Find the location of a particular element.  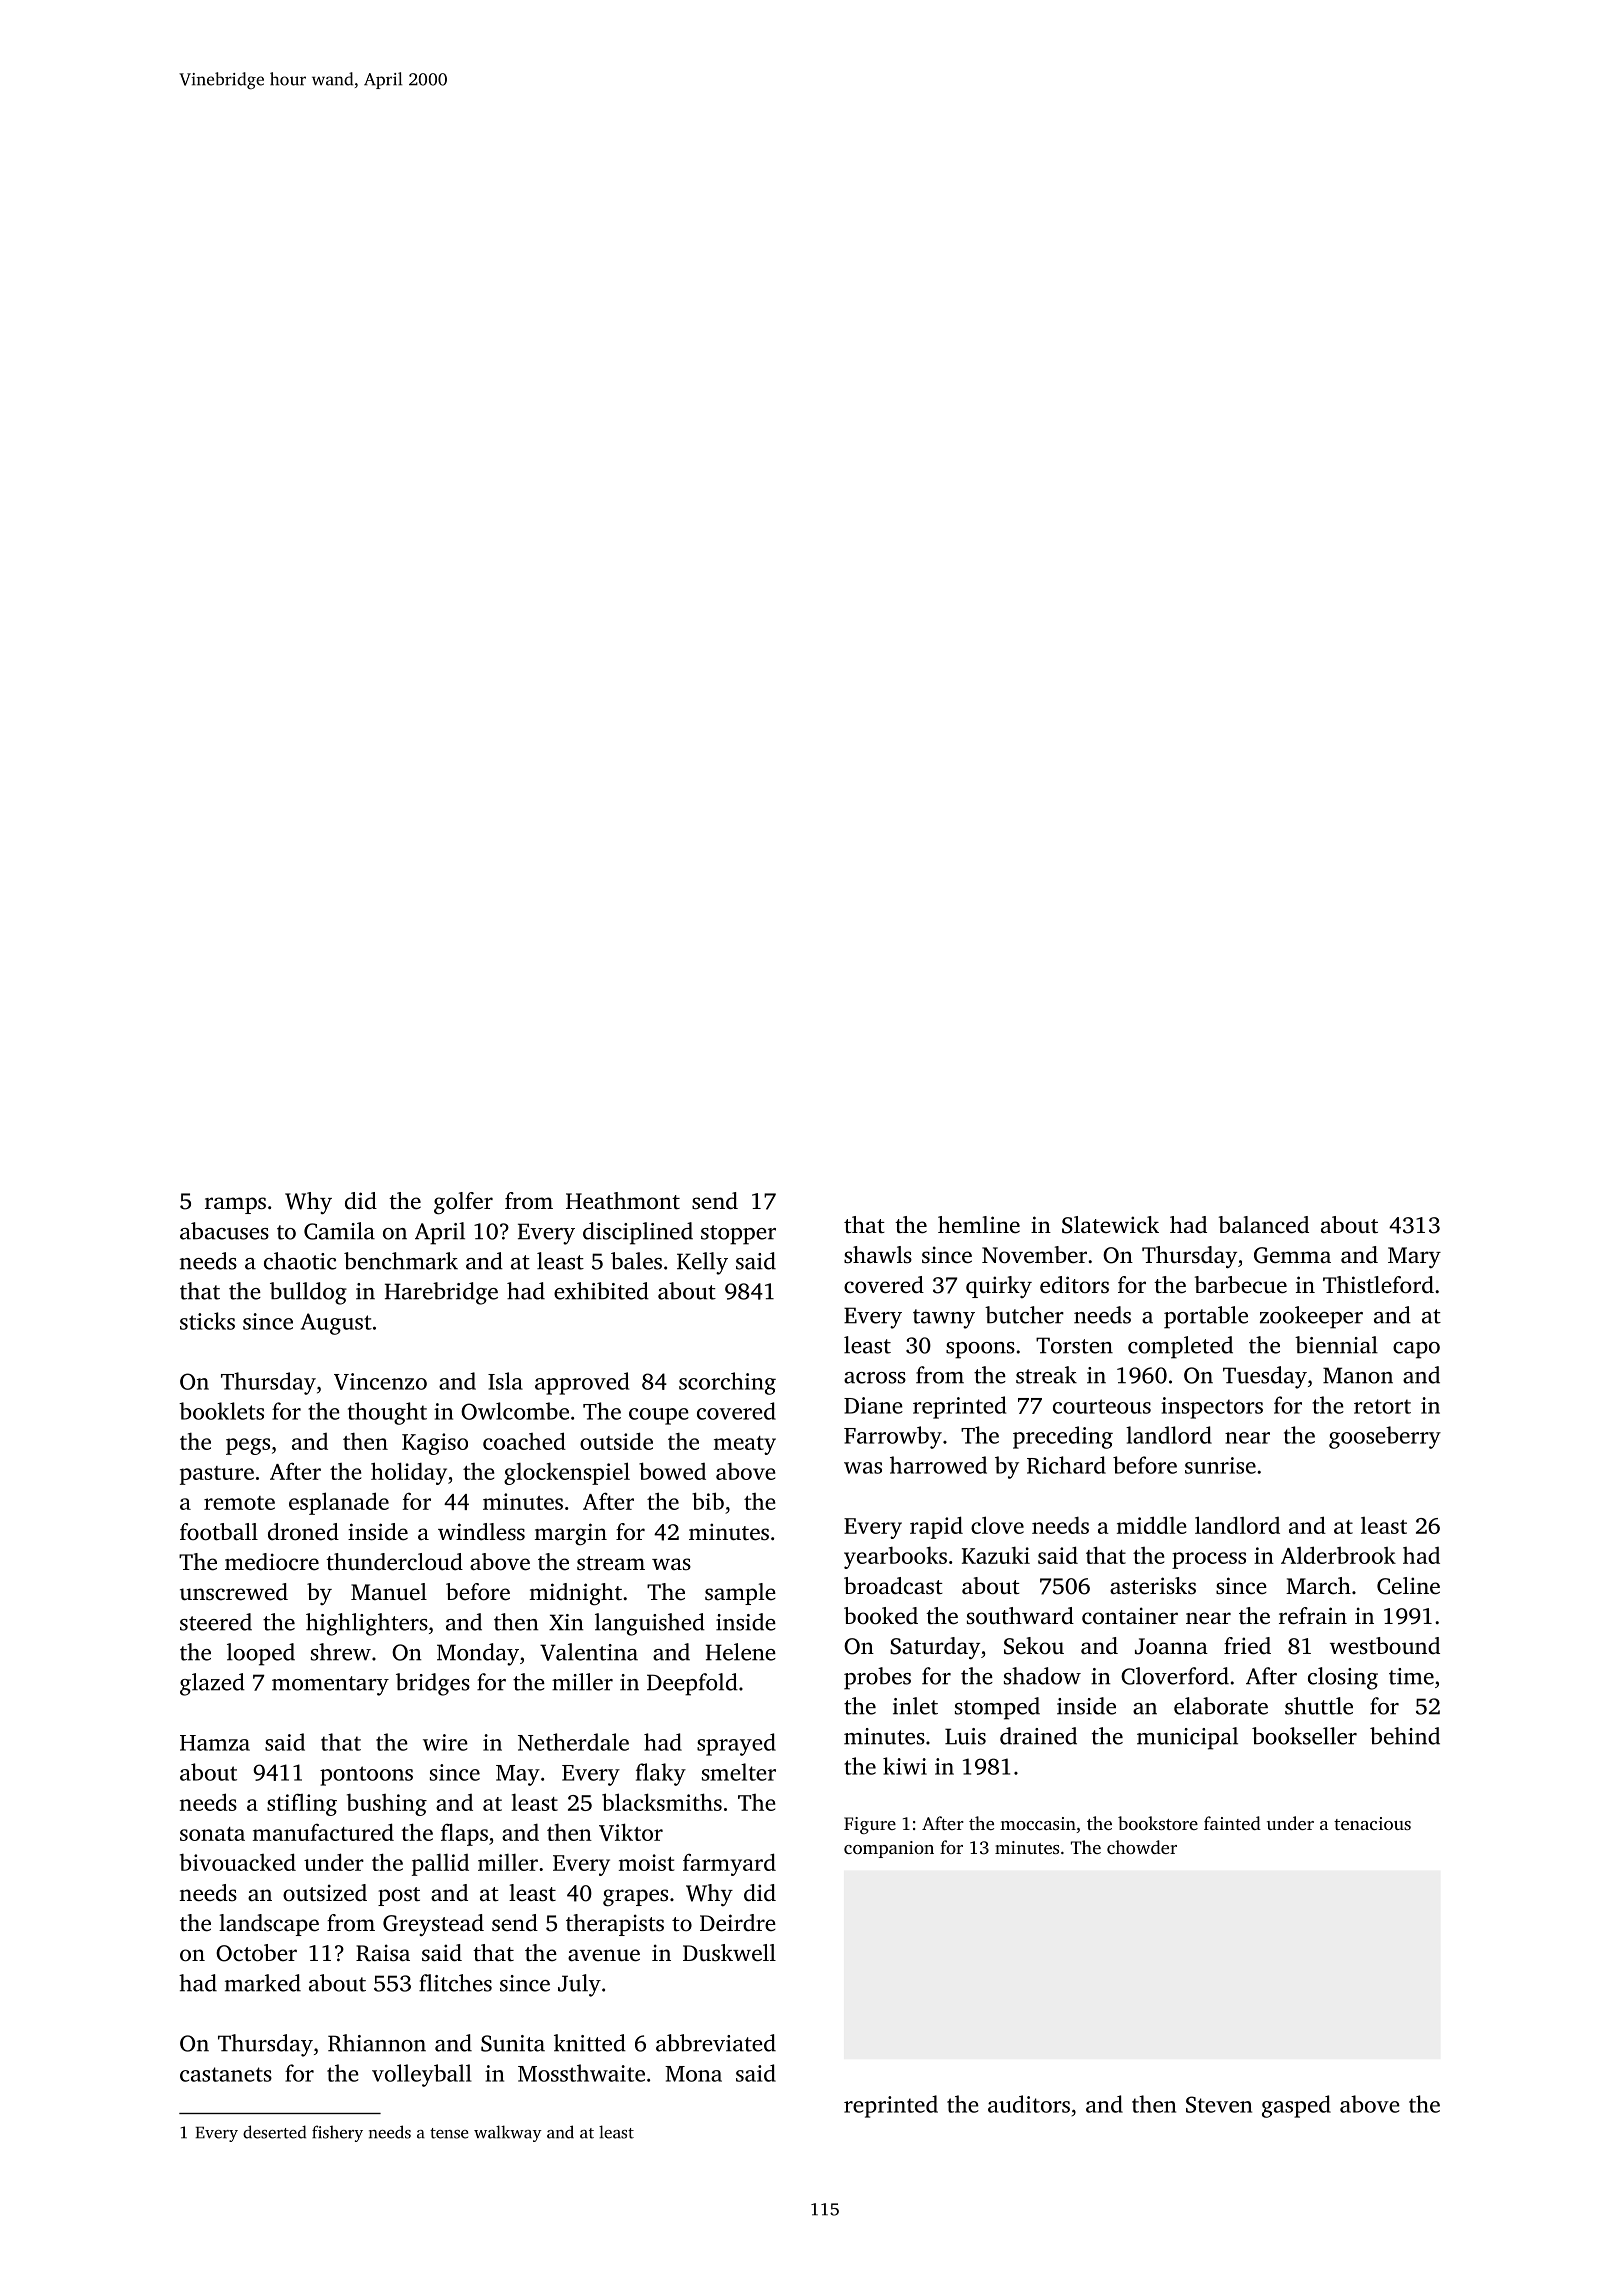

farmyard is located at coordinates (729, 1864).
